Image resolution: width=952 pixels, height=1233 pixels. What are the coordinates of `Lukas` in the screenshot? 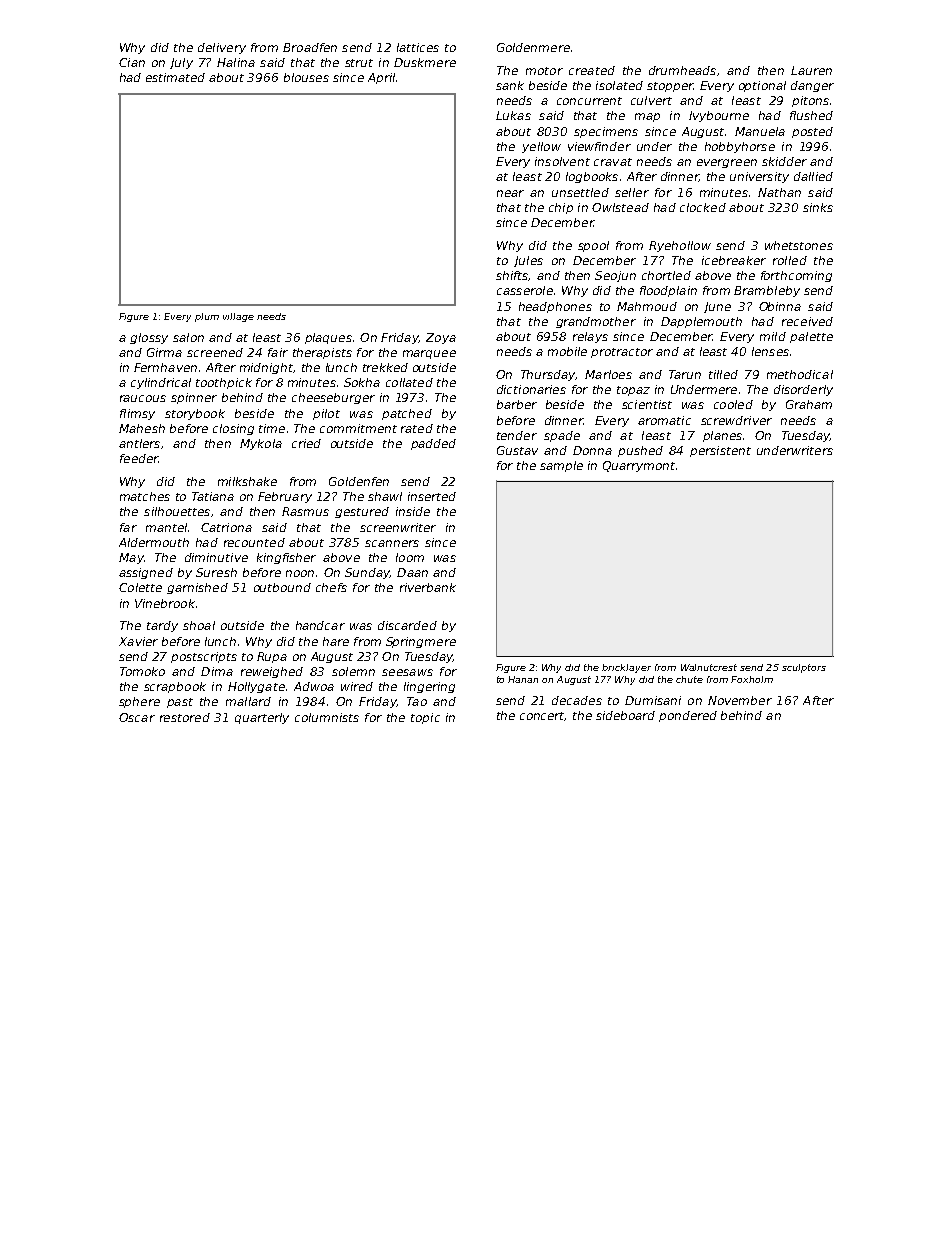 It's located at (513, 115).
